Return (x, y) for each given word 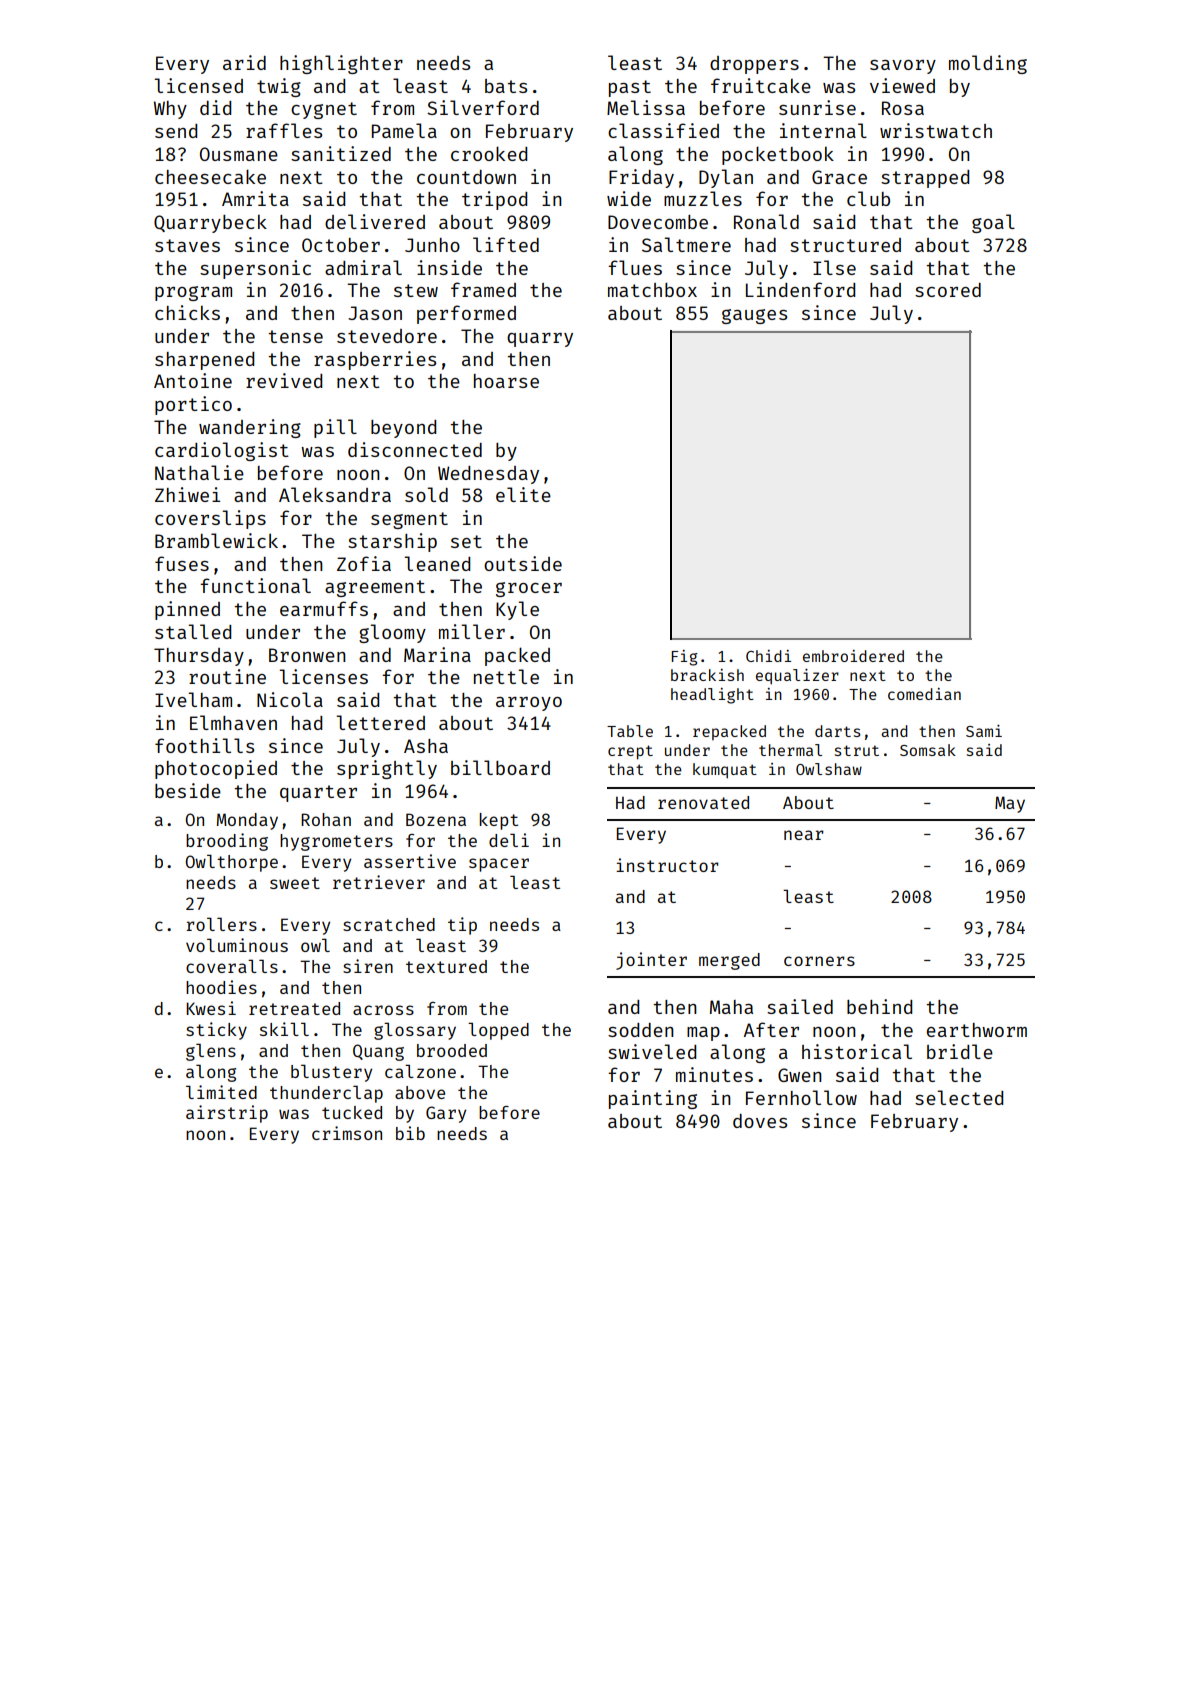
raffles (284, 130)
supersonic (255, 269)
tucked (352, 1112)
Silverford (483, 107)
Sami (984, 731)
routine (227, 676)
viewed (902, 85)
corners (819, 961)
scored (948, 290)
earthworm (977, 1030)
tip (462, 926)
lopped (498, 1031)
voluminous (237, 945)
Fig (684, 658)
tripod (494, 200)
